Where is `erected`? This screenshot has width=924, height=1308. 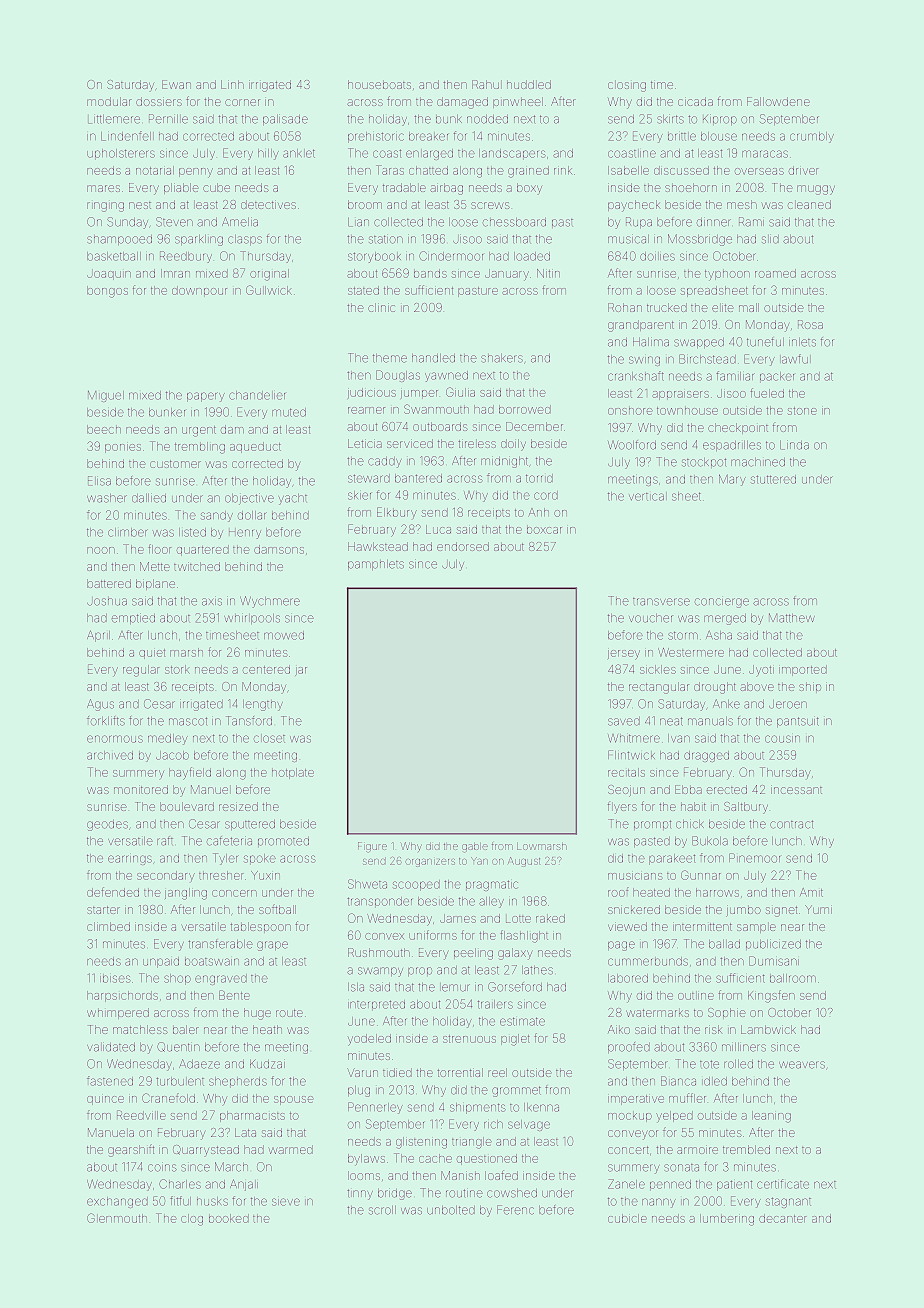 erected is located at coordinates (727, 789).
